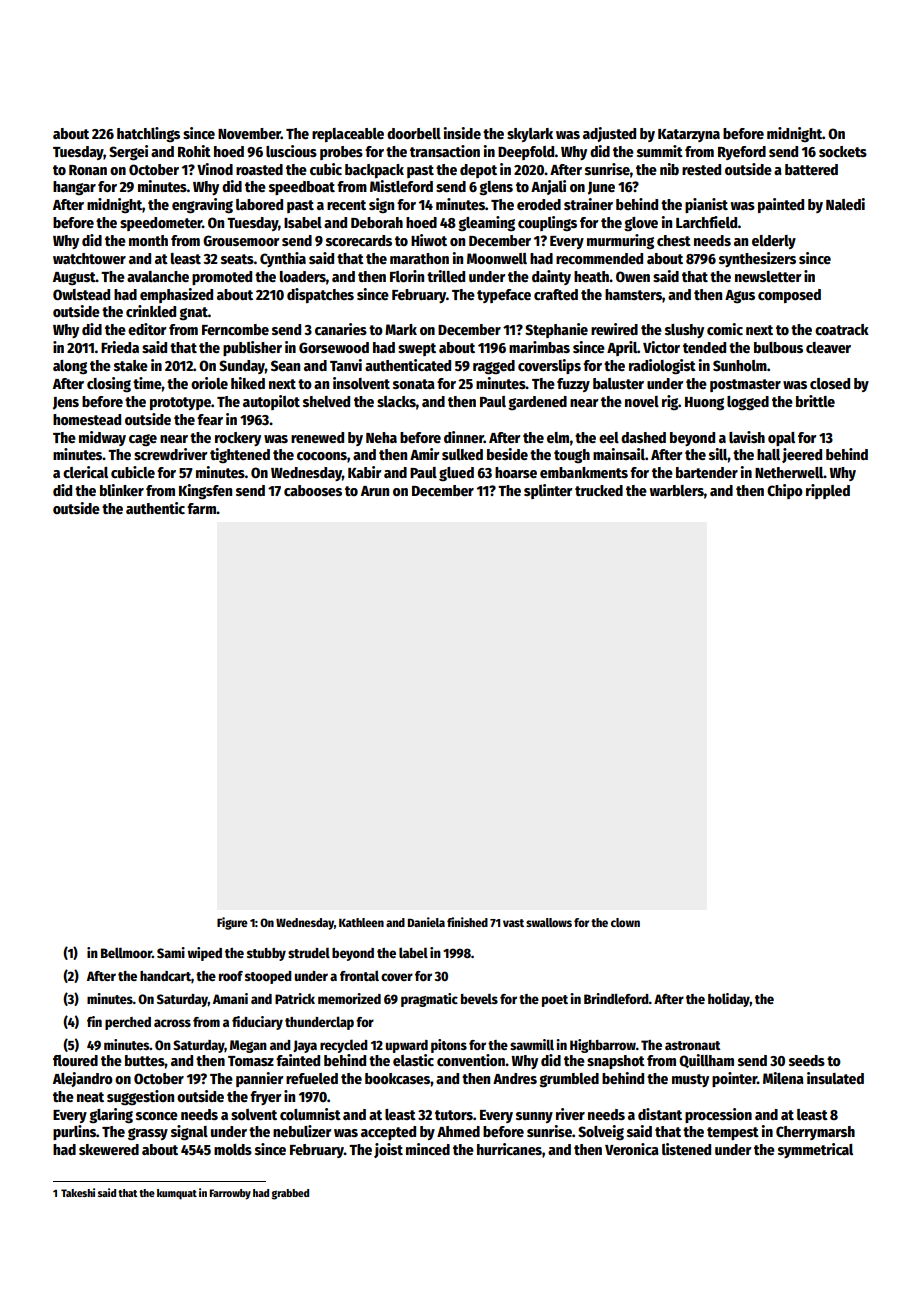 This document has height=1308, width=924. I want to click on postmaster, so click(745, 385).
